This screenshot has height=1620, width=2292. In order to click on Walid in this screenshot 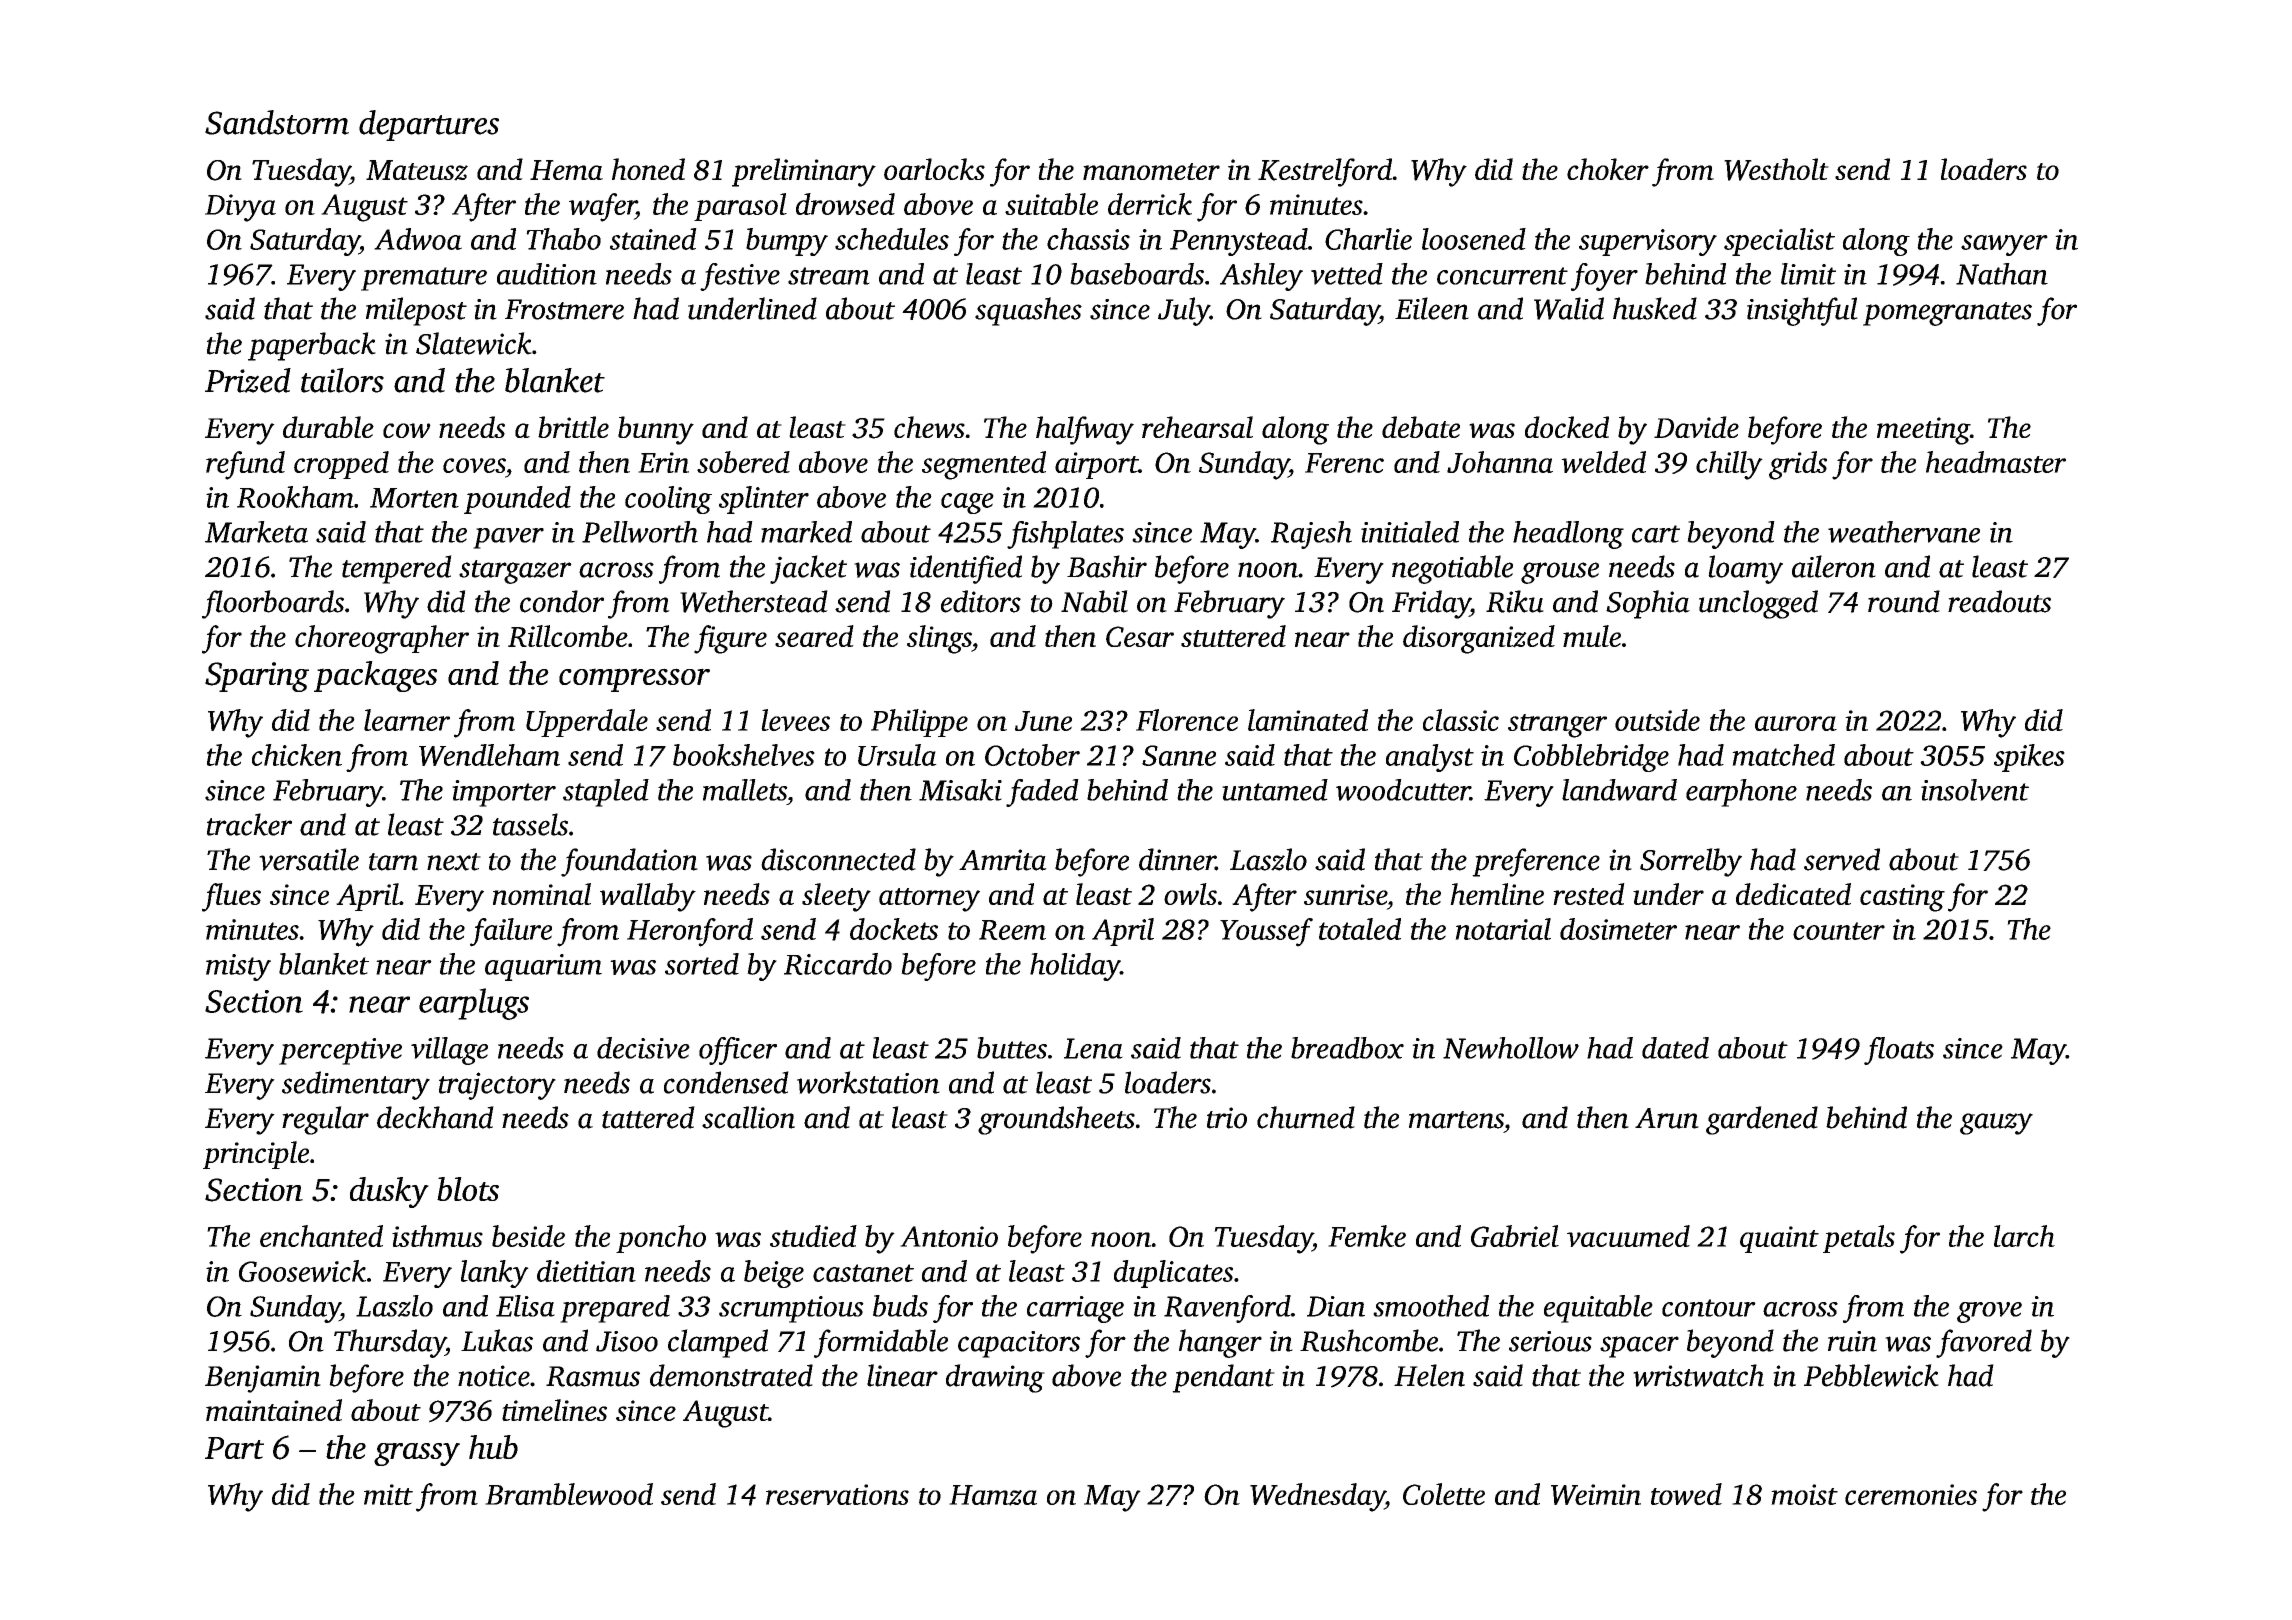, I will do `click(1569, 308)`.
